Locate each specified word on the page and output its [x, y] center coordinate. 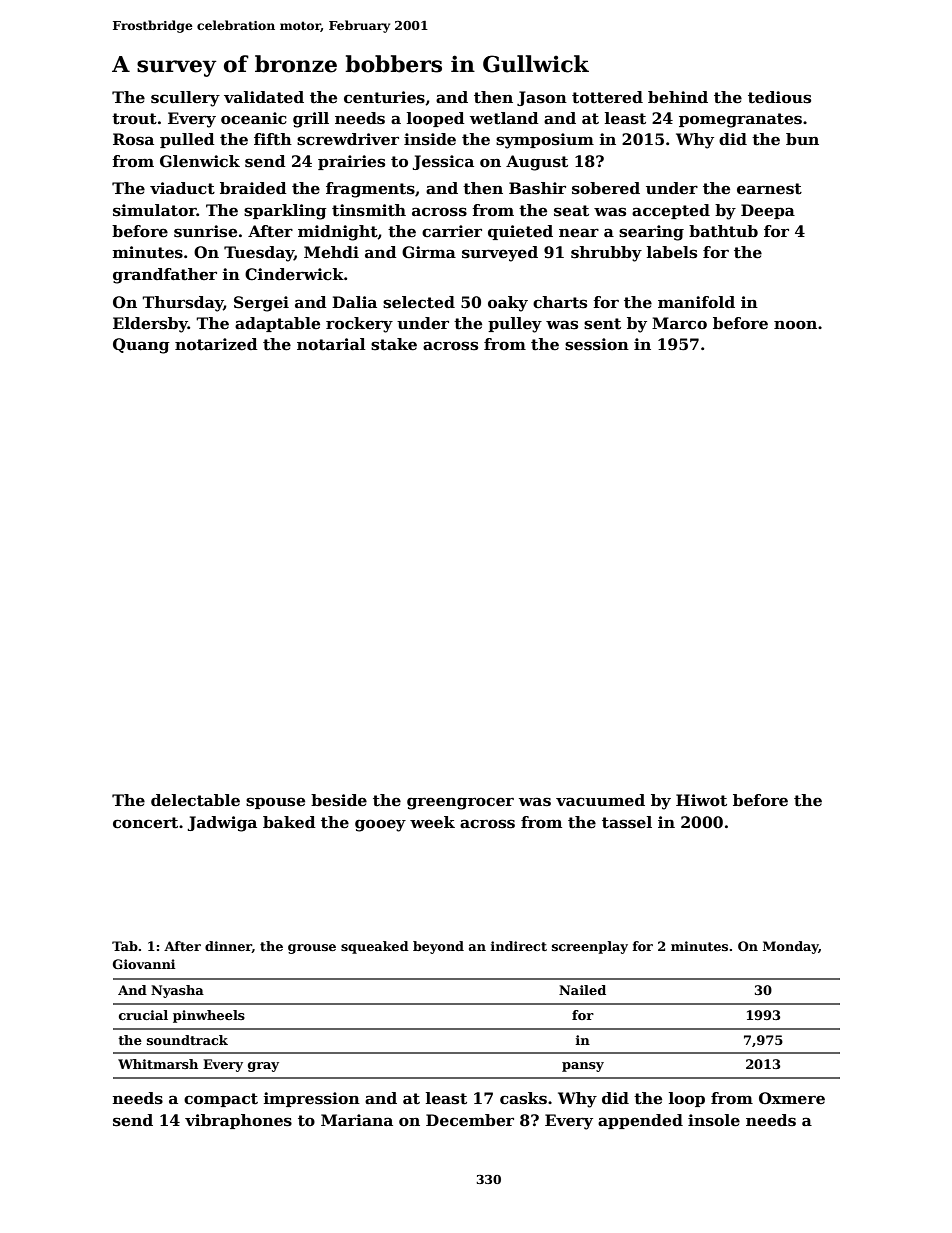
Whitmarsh [158, 1064]
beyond [438, 947]
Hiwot [701, 800]
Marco [679, 323]
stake [394, 344]
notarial [331, 344]
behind [678, 97]
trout [134, 119]
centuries [384, 97]
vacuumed [600, 800]
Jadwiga [222, 824]
